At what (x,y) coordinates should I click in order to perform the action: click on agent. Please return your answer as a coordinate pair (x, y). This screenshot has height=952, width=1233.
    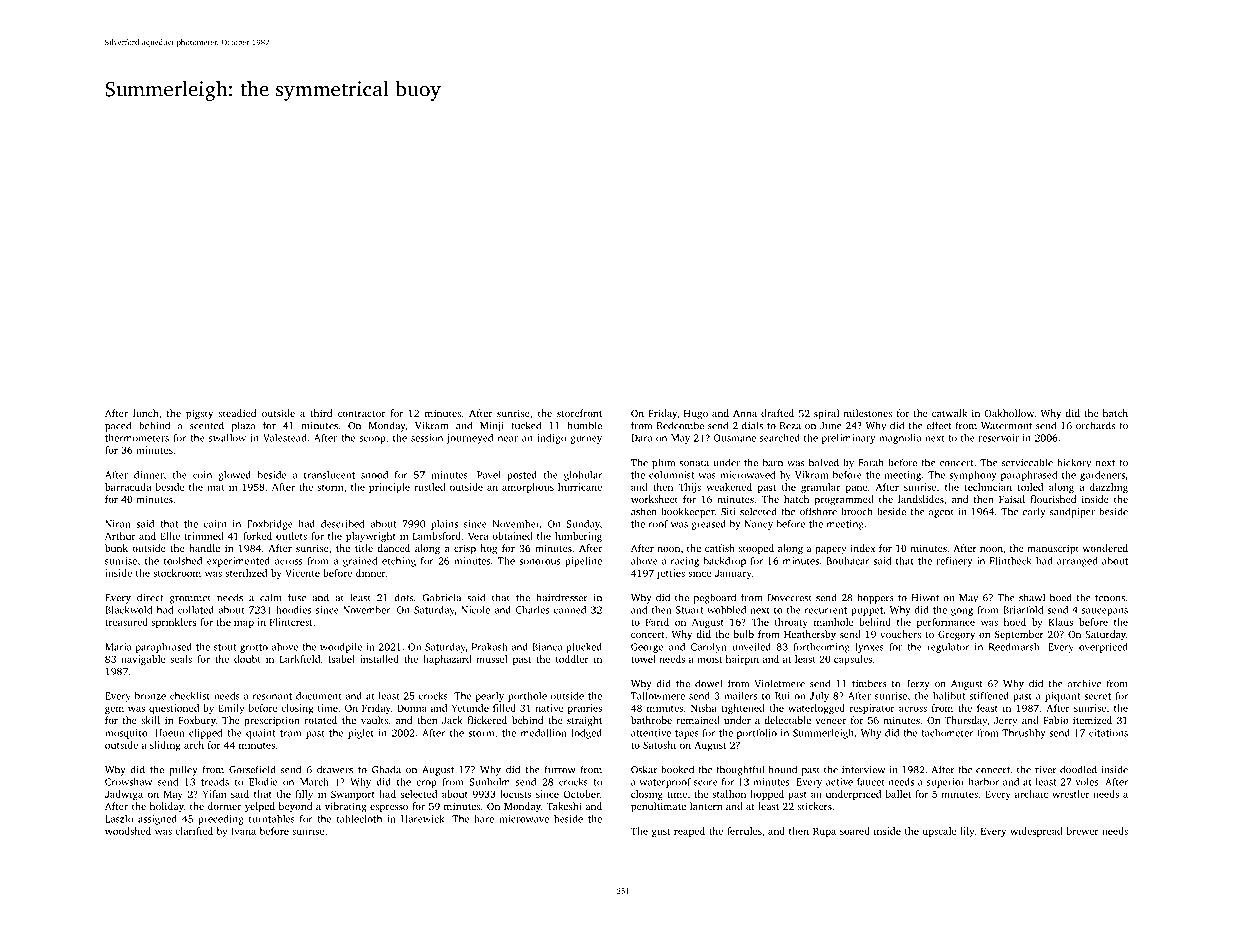
    Looking at the image, I should click on (941, 513).
